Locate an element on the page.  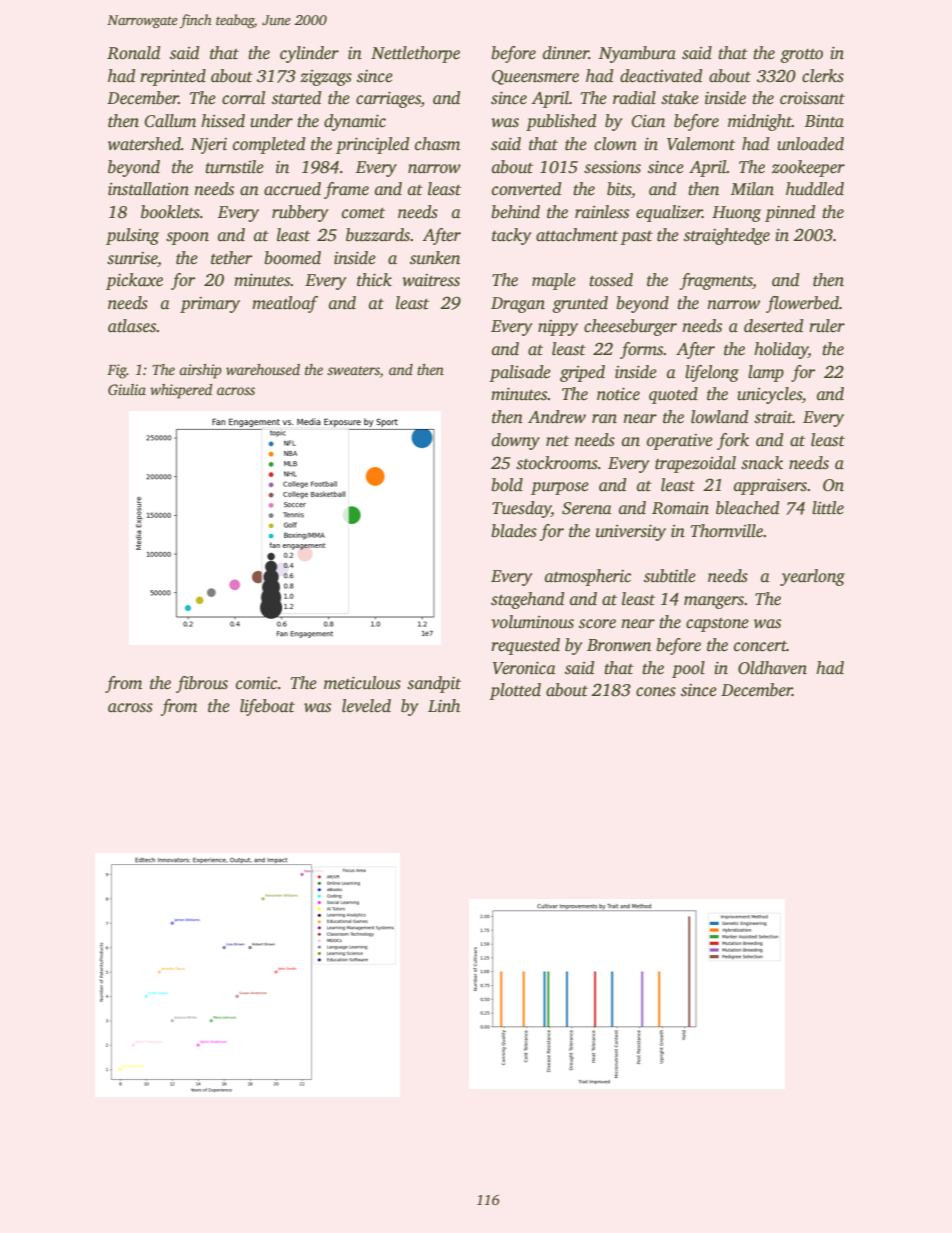
Linh is located at coordinates (444, 706).
